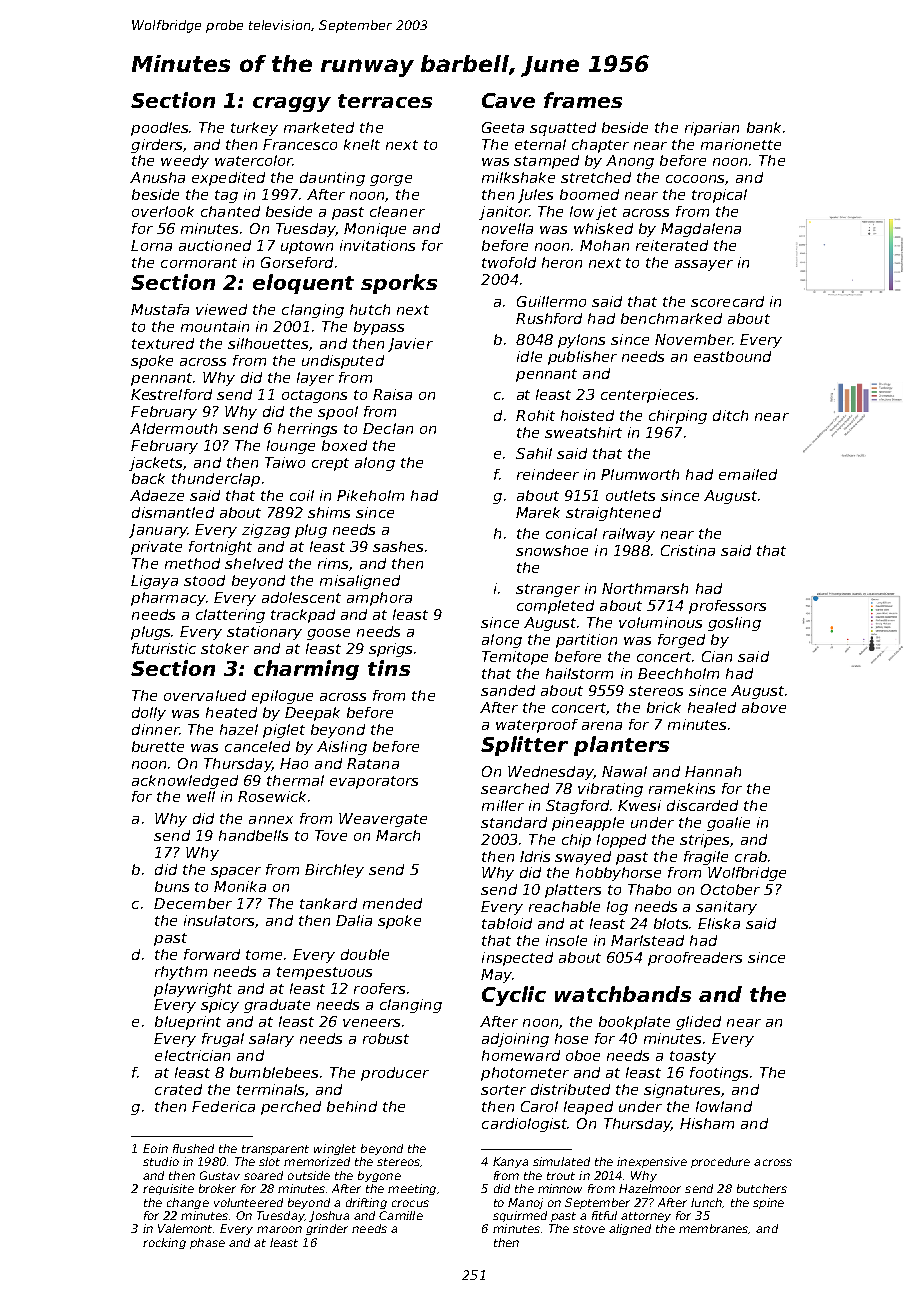  What do you see at coordinates (672, 923) in the screenshot?
I see `blots` at bounding box center [672, 923].
